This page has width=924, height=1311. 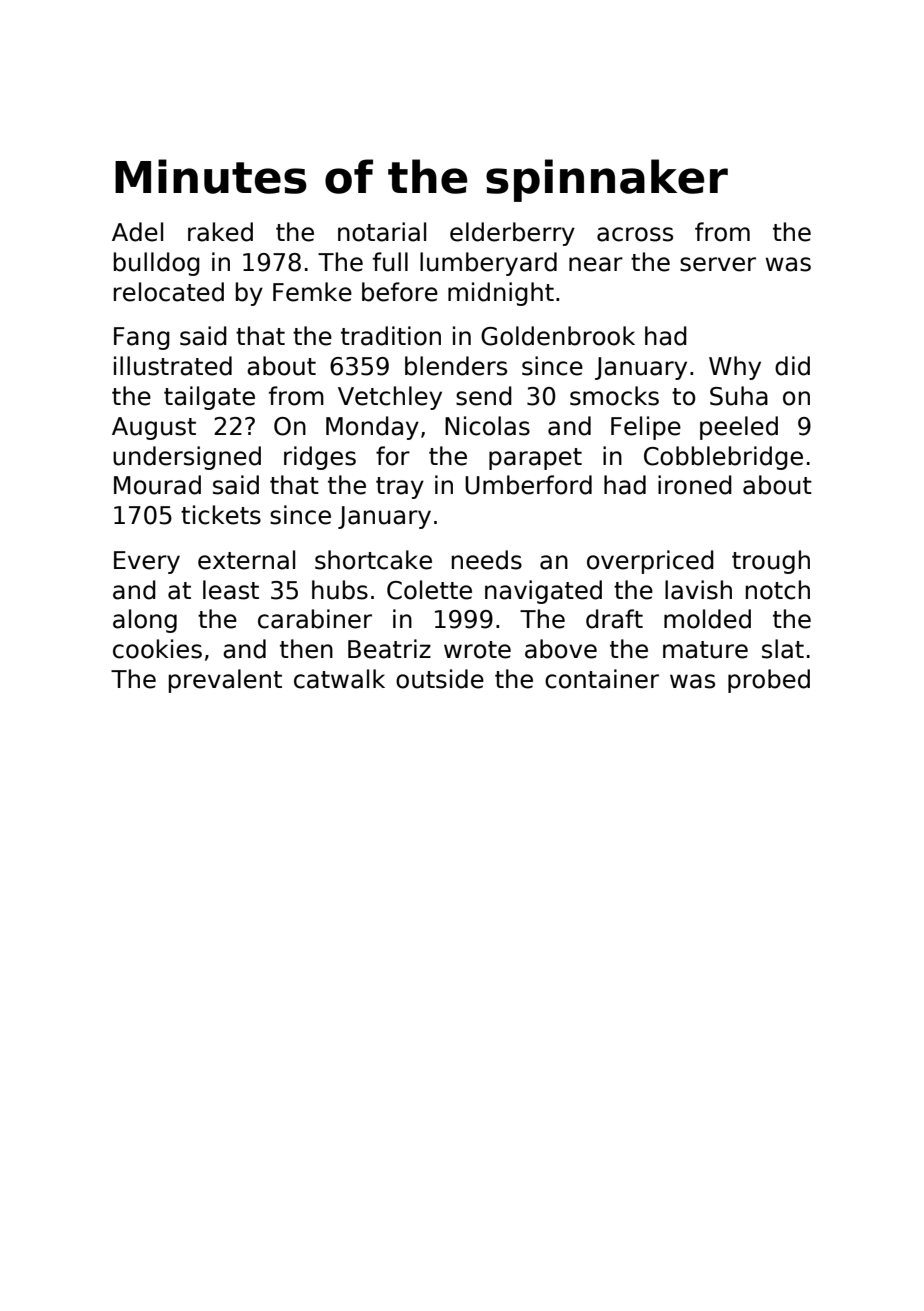 I want to click on Cobblebridge, so click(x=723, y=458).
